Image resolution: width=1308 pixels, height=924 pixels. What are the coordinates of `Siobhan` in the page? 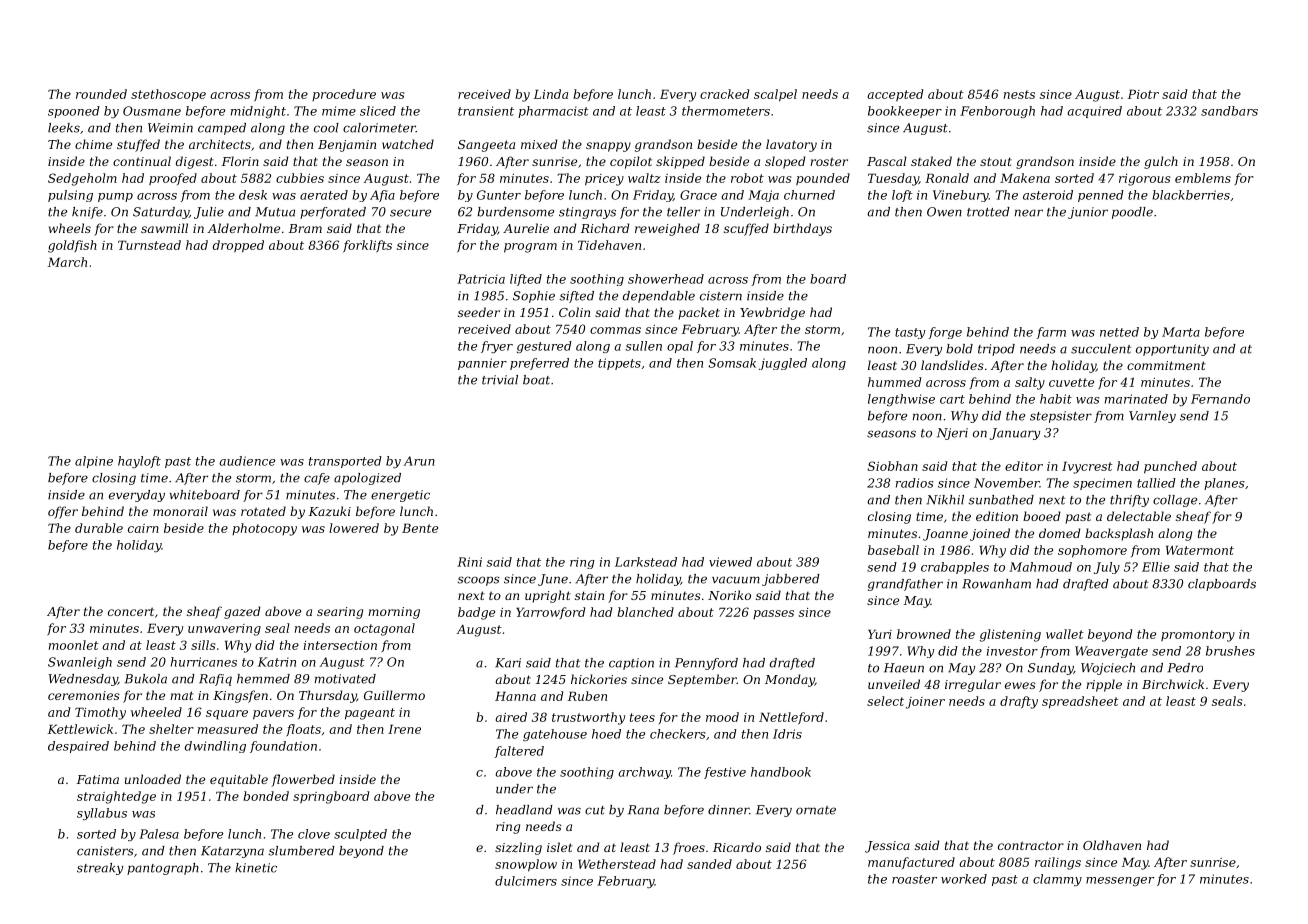 It's located at (893, 466).
